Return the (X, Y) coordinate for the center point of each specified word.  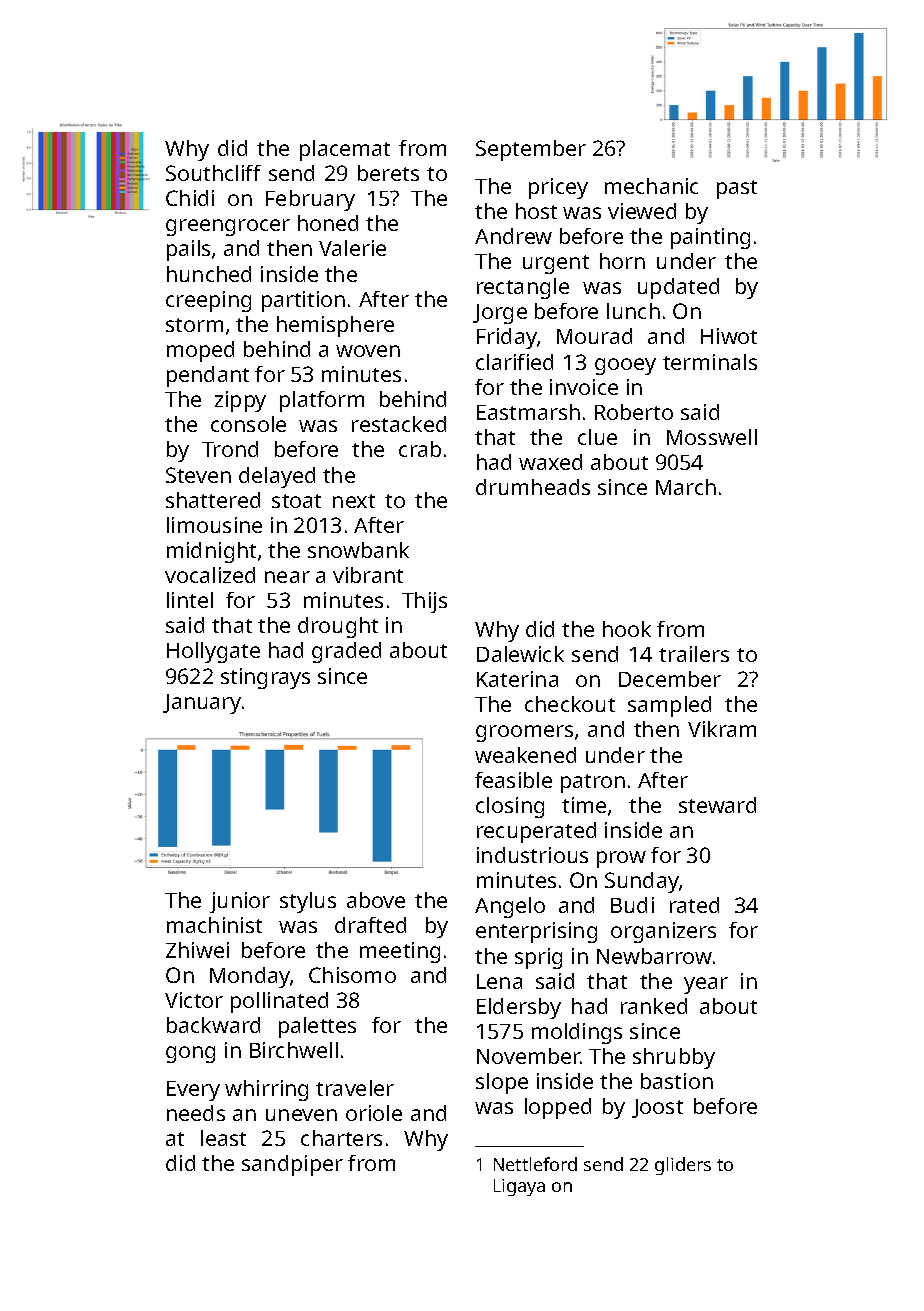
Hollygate (213, 652)
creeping (208, 301)
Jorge (500, 314)
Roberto (634, 412)
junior (240, 902)
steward (717, 805)
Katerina (517, 679)
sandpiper (292, 1165)
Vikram (722, 729)
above (376, 900)
